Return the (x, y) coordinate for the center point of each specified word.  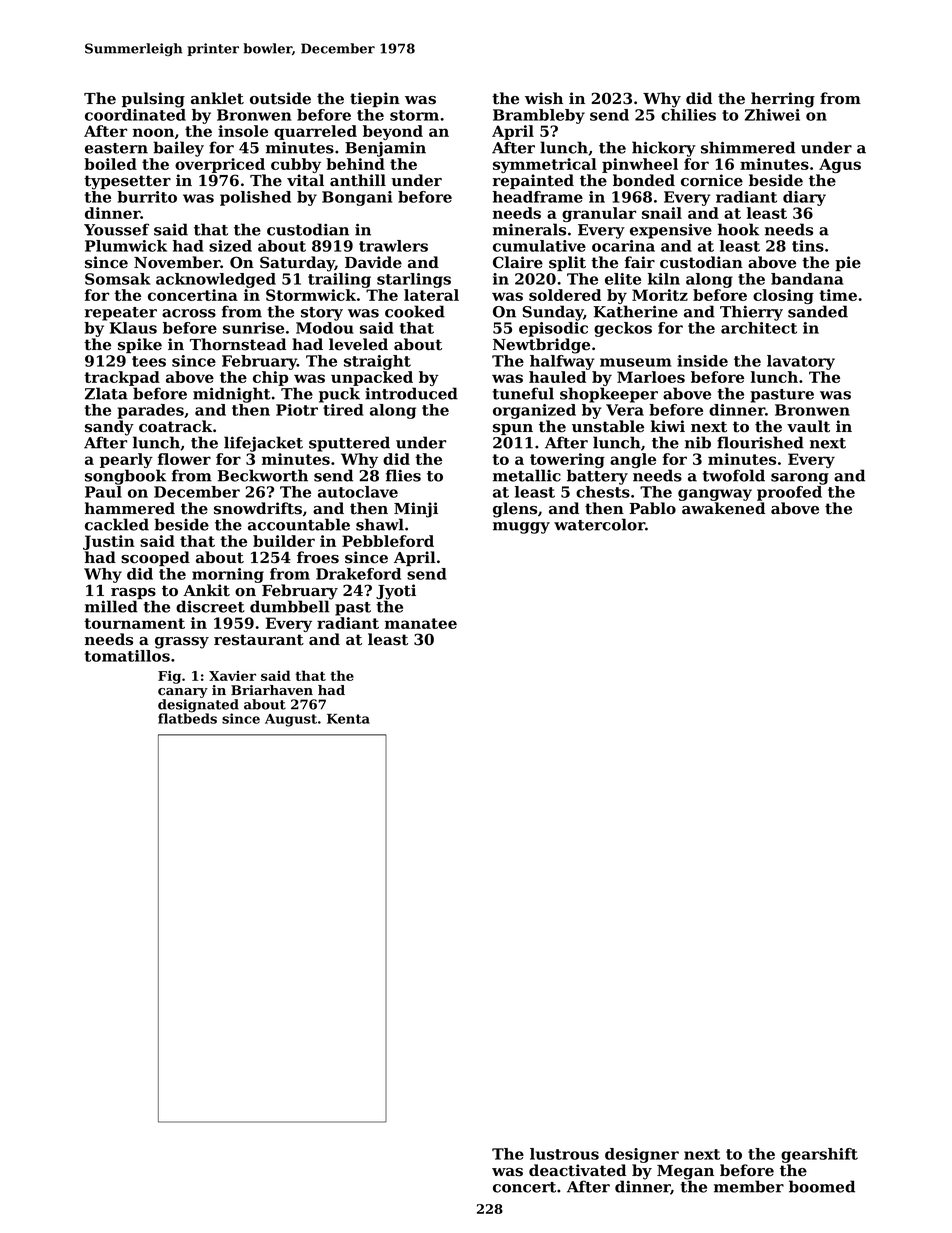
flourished (760, 442)
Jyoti (396, 592)
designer (642, 1155)
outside (280, 98)
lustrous (564, 1154)
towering (567, 460)
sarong (800, 479)
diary (804, 198)
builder (284, 541)
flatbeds (187, 718)
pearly (126, 460)
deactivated (577, 1170)
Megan (685, 1172)
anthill (358, 180)
